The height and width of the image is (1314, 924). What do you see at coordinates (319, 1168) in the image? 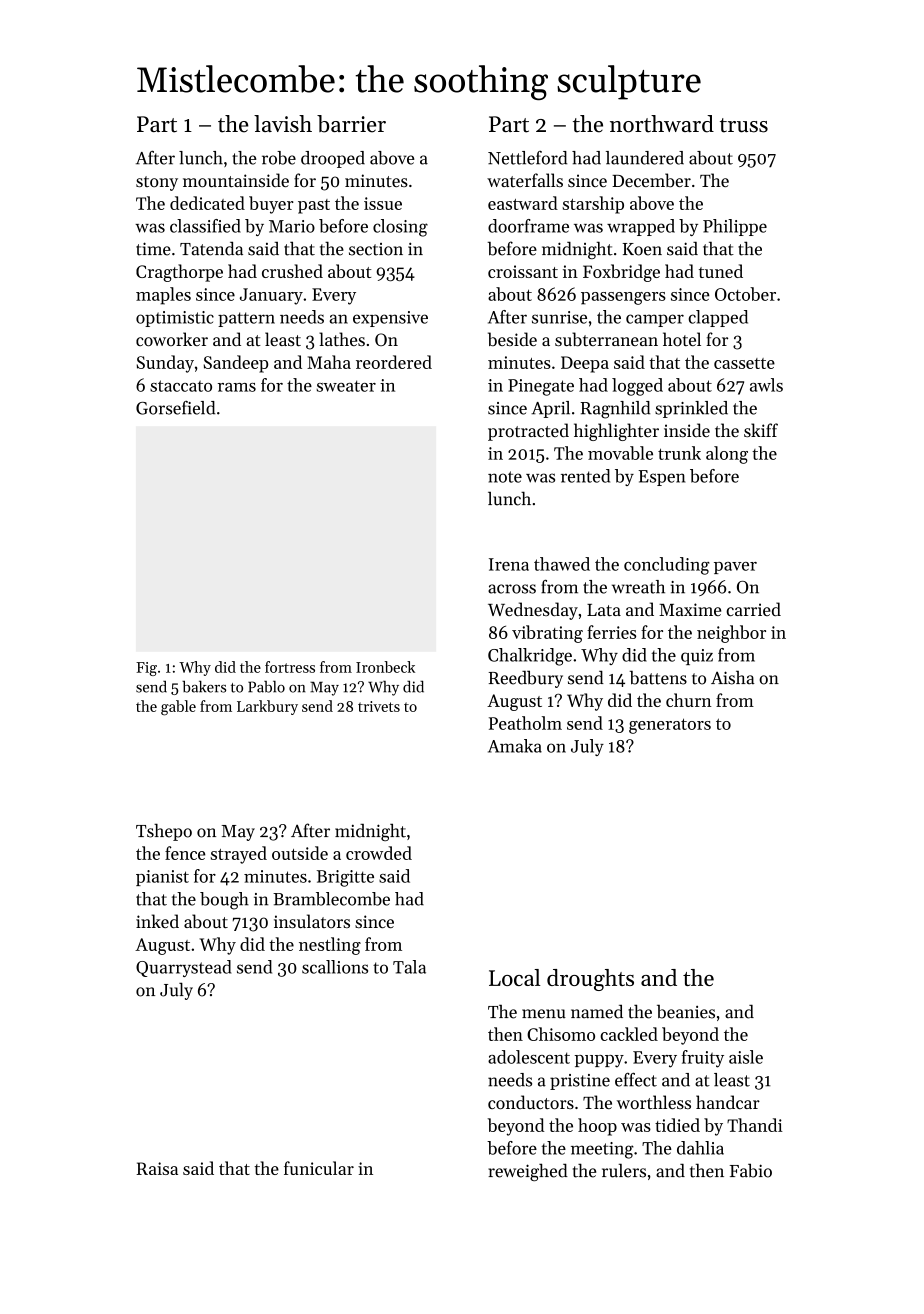
I see `funicular` at bounding box center [319, 1168].
